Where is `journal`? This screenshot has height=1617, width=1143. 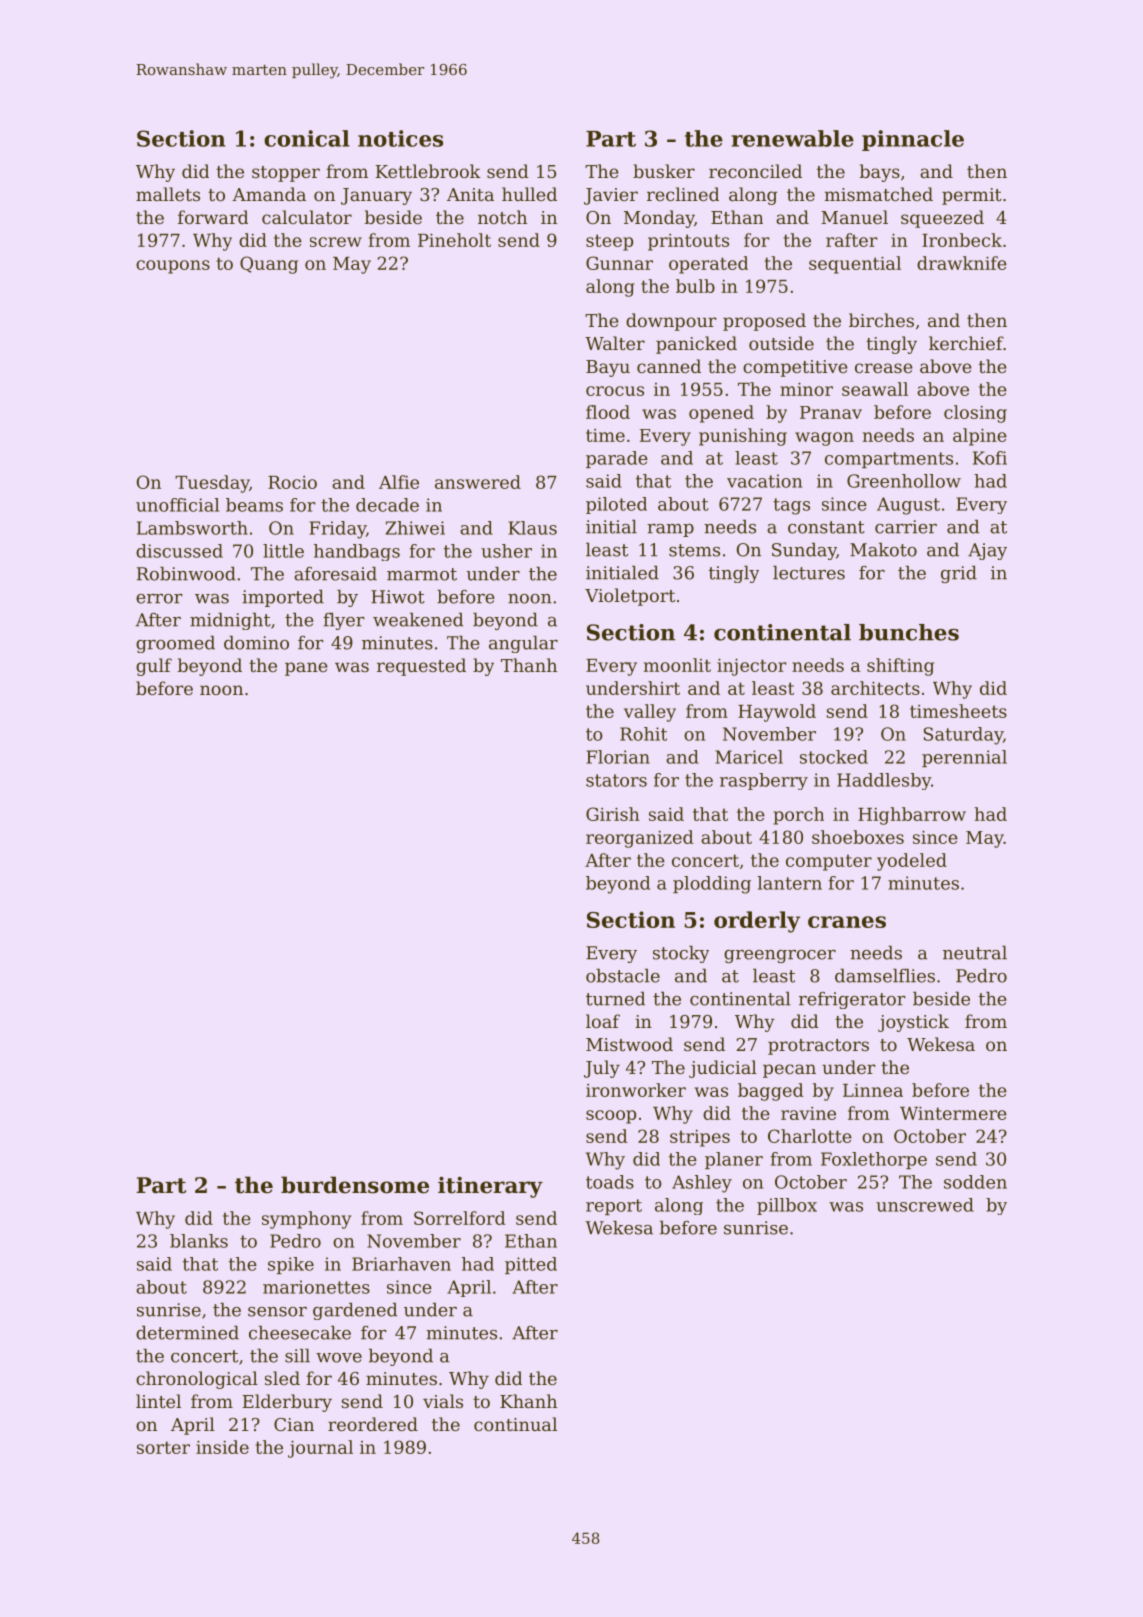
journal is located at coordinates (320, 1449).
